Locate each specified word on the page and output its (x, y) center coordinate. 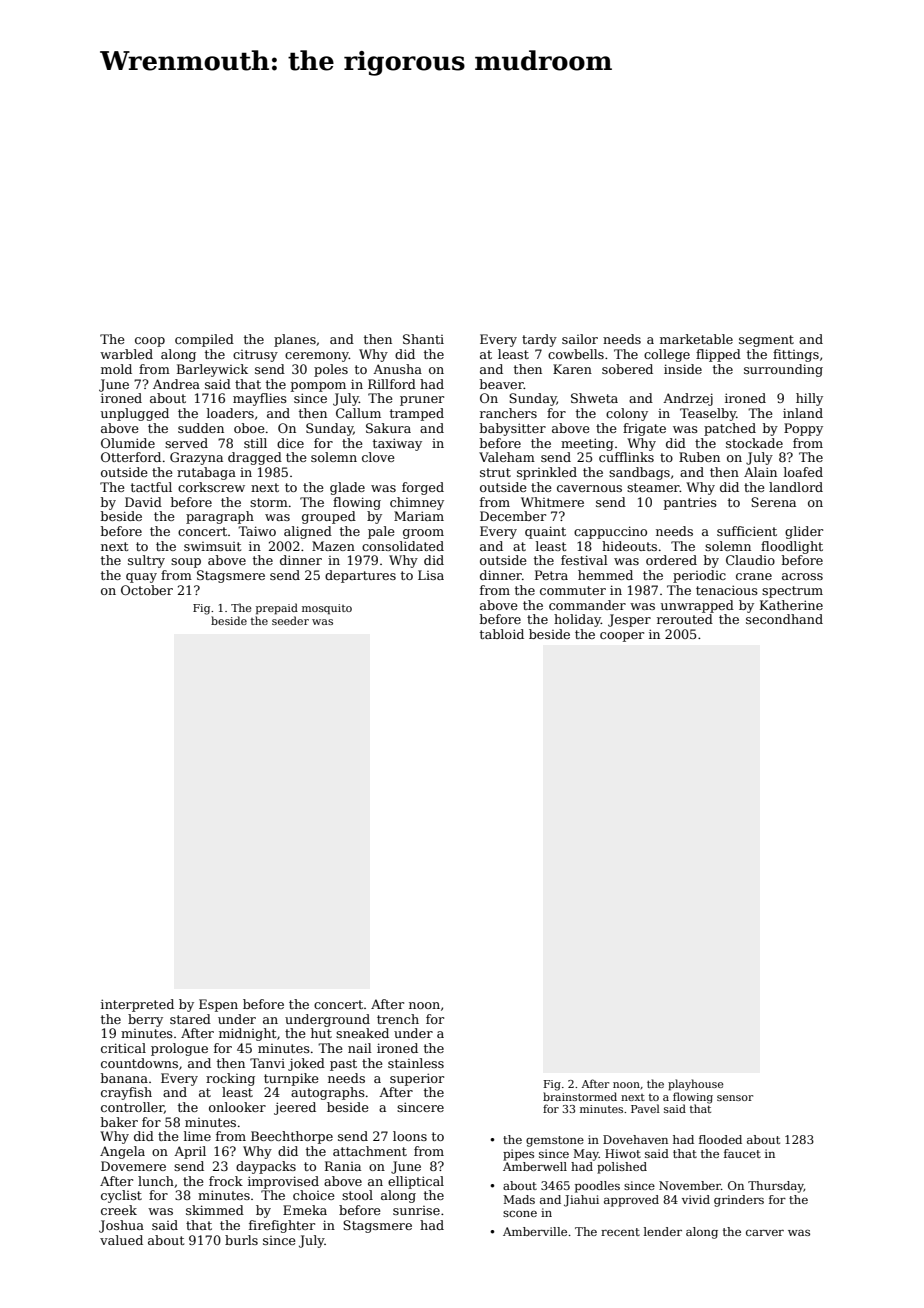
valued (121, 1240)
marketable (696, 339)
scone (520, 1213)
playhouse (695, 1085)
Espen (218, 1005)
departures (360, 576)
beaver (502, 384)
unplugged (135, 414)
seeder (290, 620)
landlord (796, 487)
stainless (416, 1063)
